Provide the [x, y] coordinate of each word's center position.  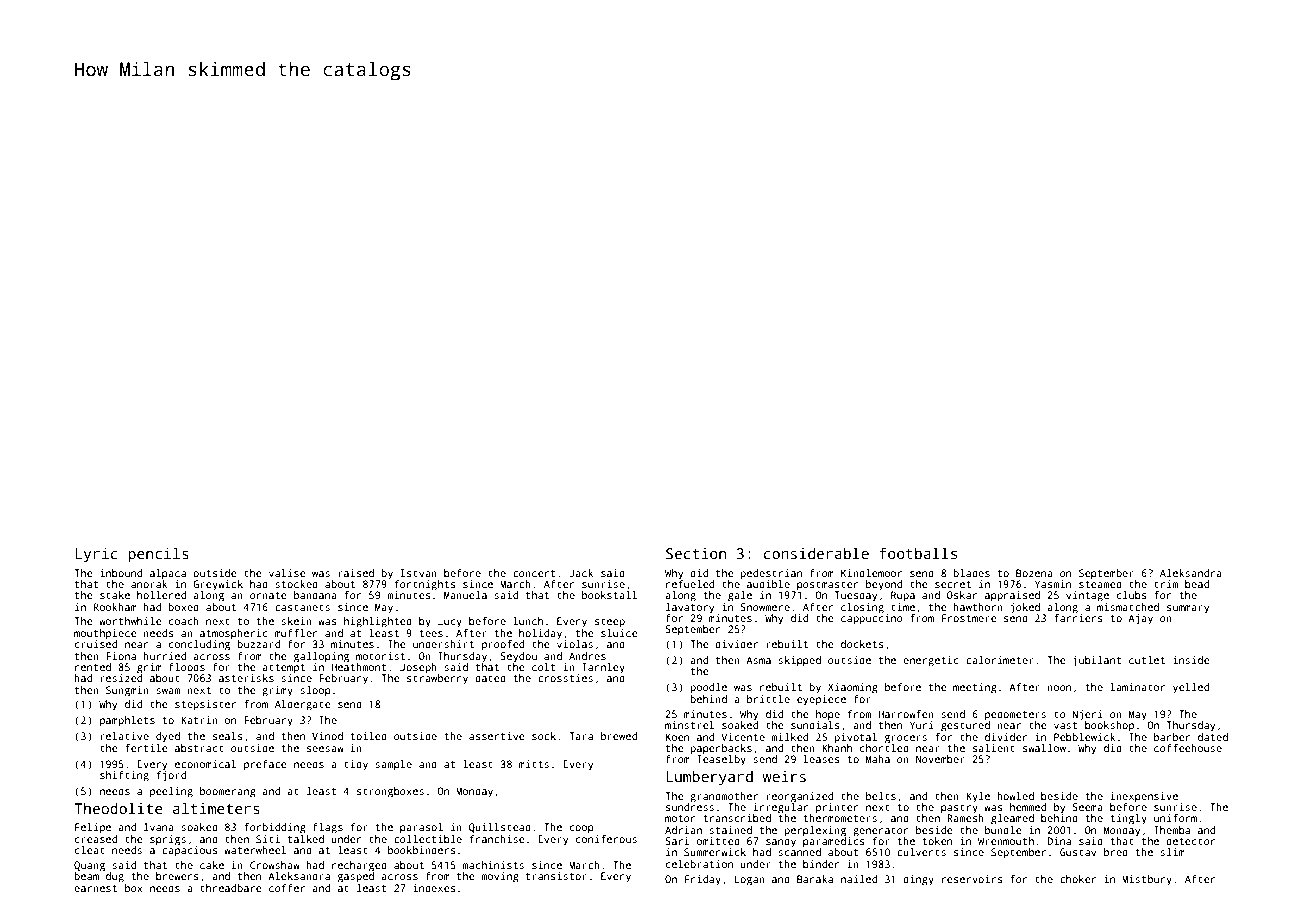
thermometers [840, 818]
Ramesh [965, 818]
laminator [1137, 687]
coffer [287, 888]
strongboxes [390, 792]
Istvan [419, 573]
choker [1078, 879]
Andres [587, 656]
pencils [158, 555]
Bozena [1034, 573]
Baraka [815, 879]
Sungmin [127, 691]
